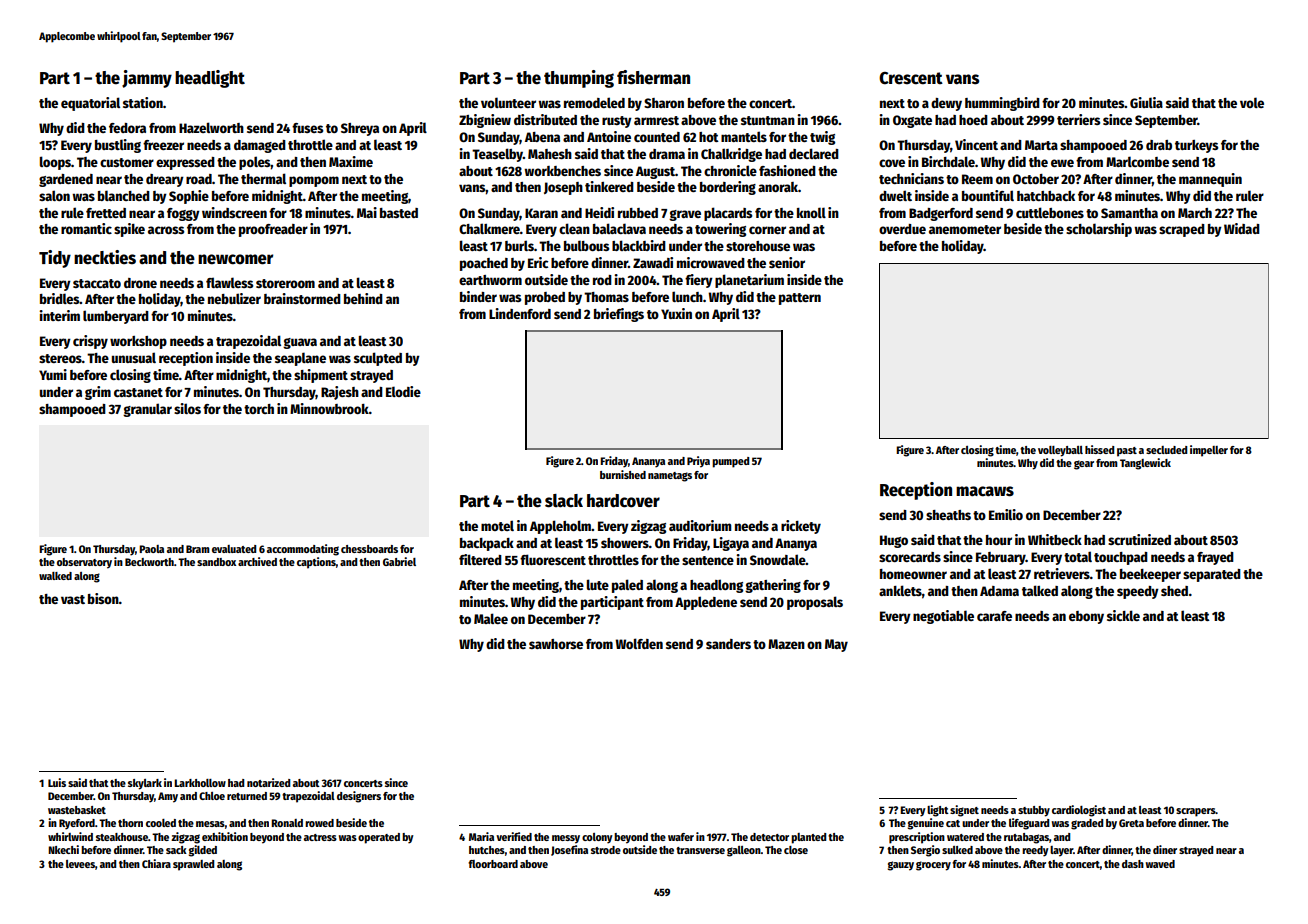 The image size is (1308, 924). I want to click on newcomer, so click(235, 259).
